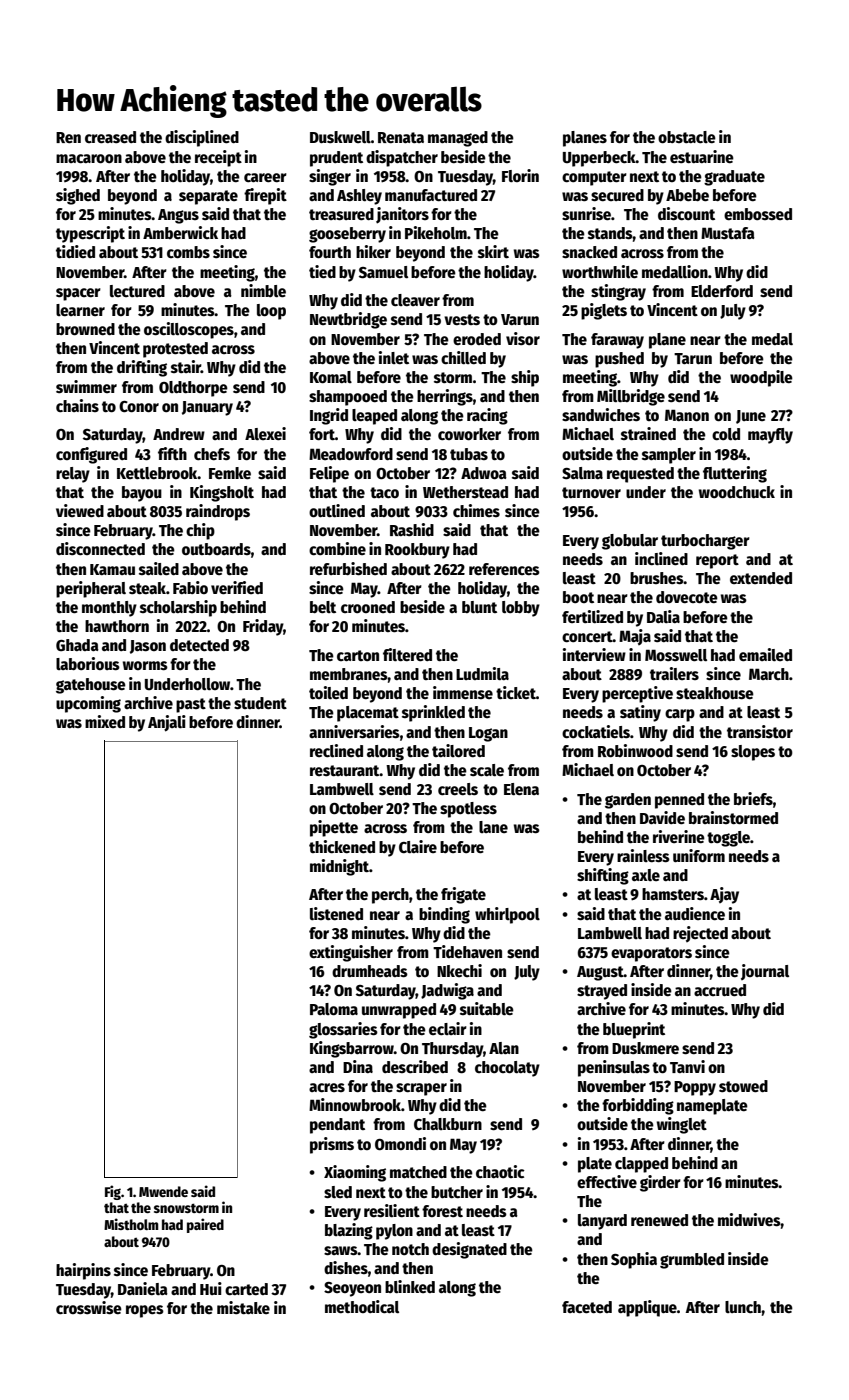 The image size is (849, 1400). I want to click on designated, so click(469, 1250).
